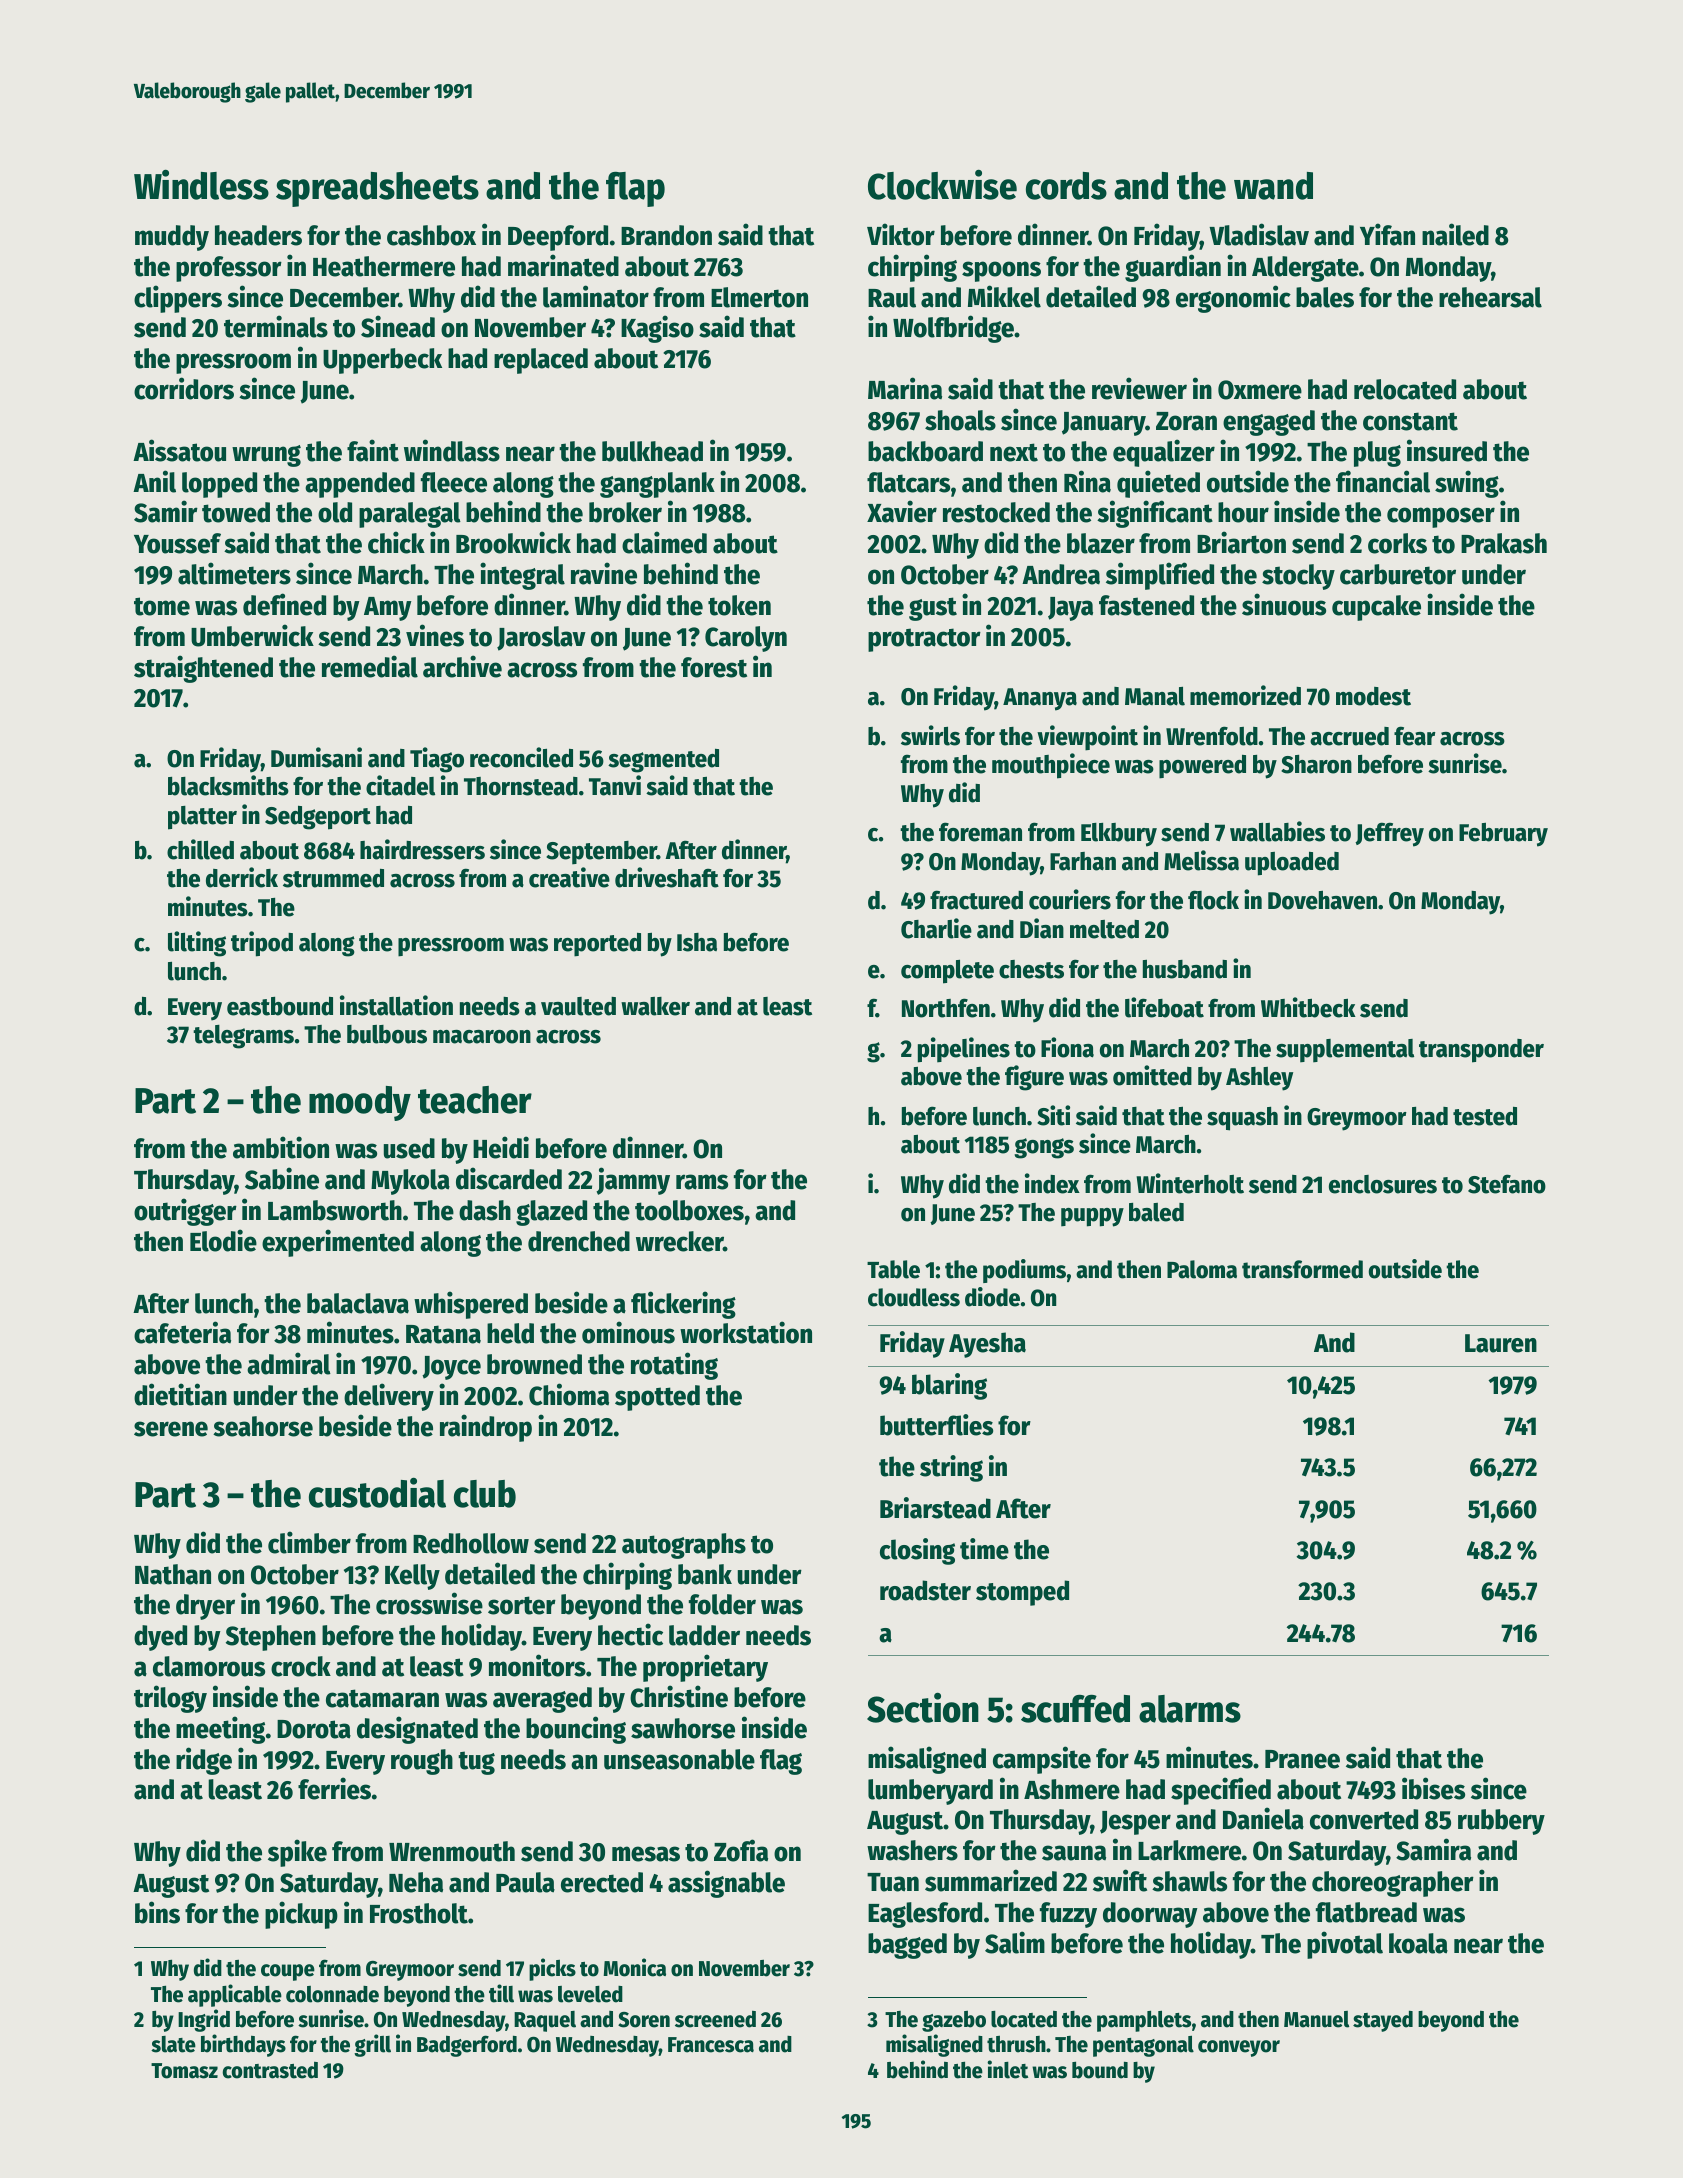 The width and height of the image is (1683, 2178). I want to click on supplemental, so click(1345, 1051).
